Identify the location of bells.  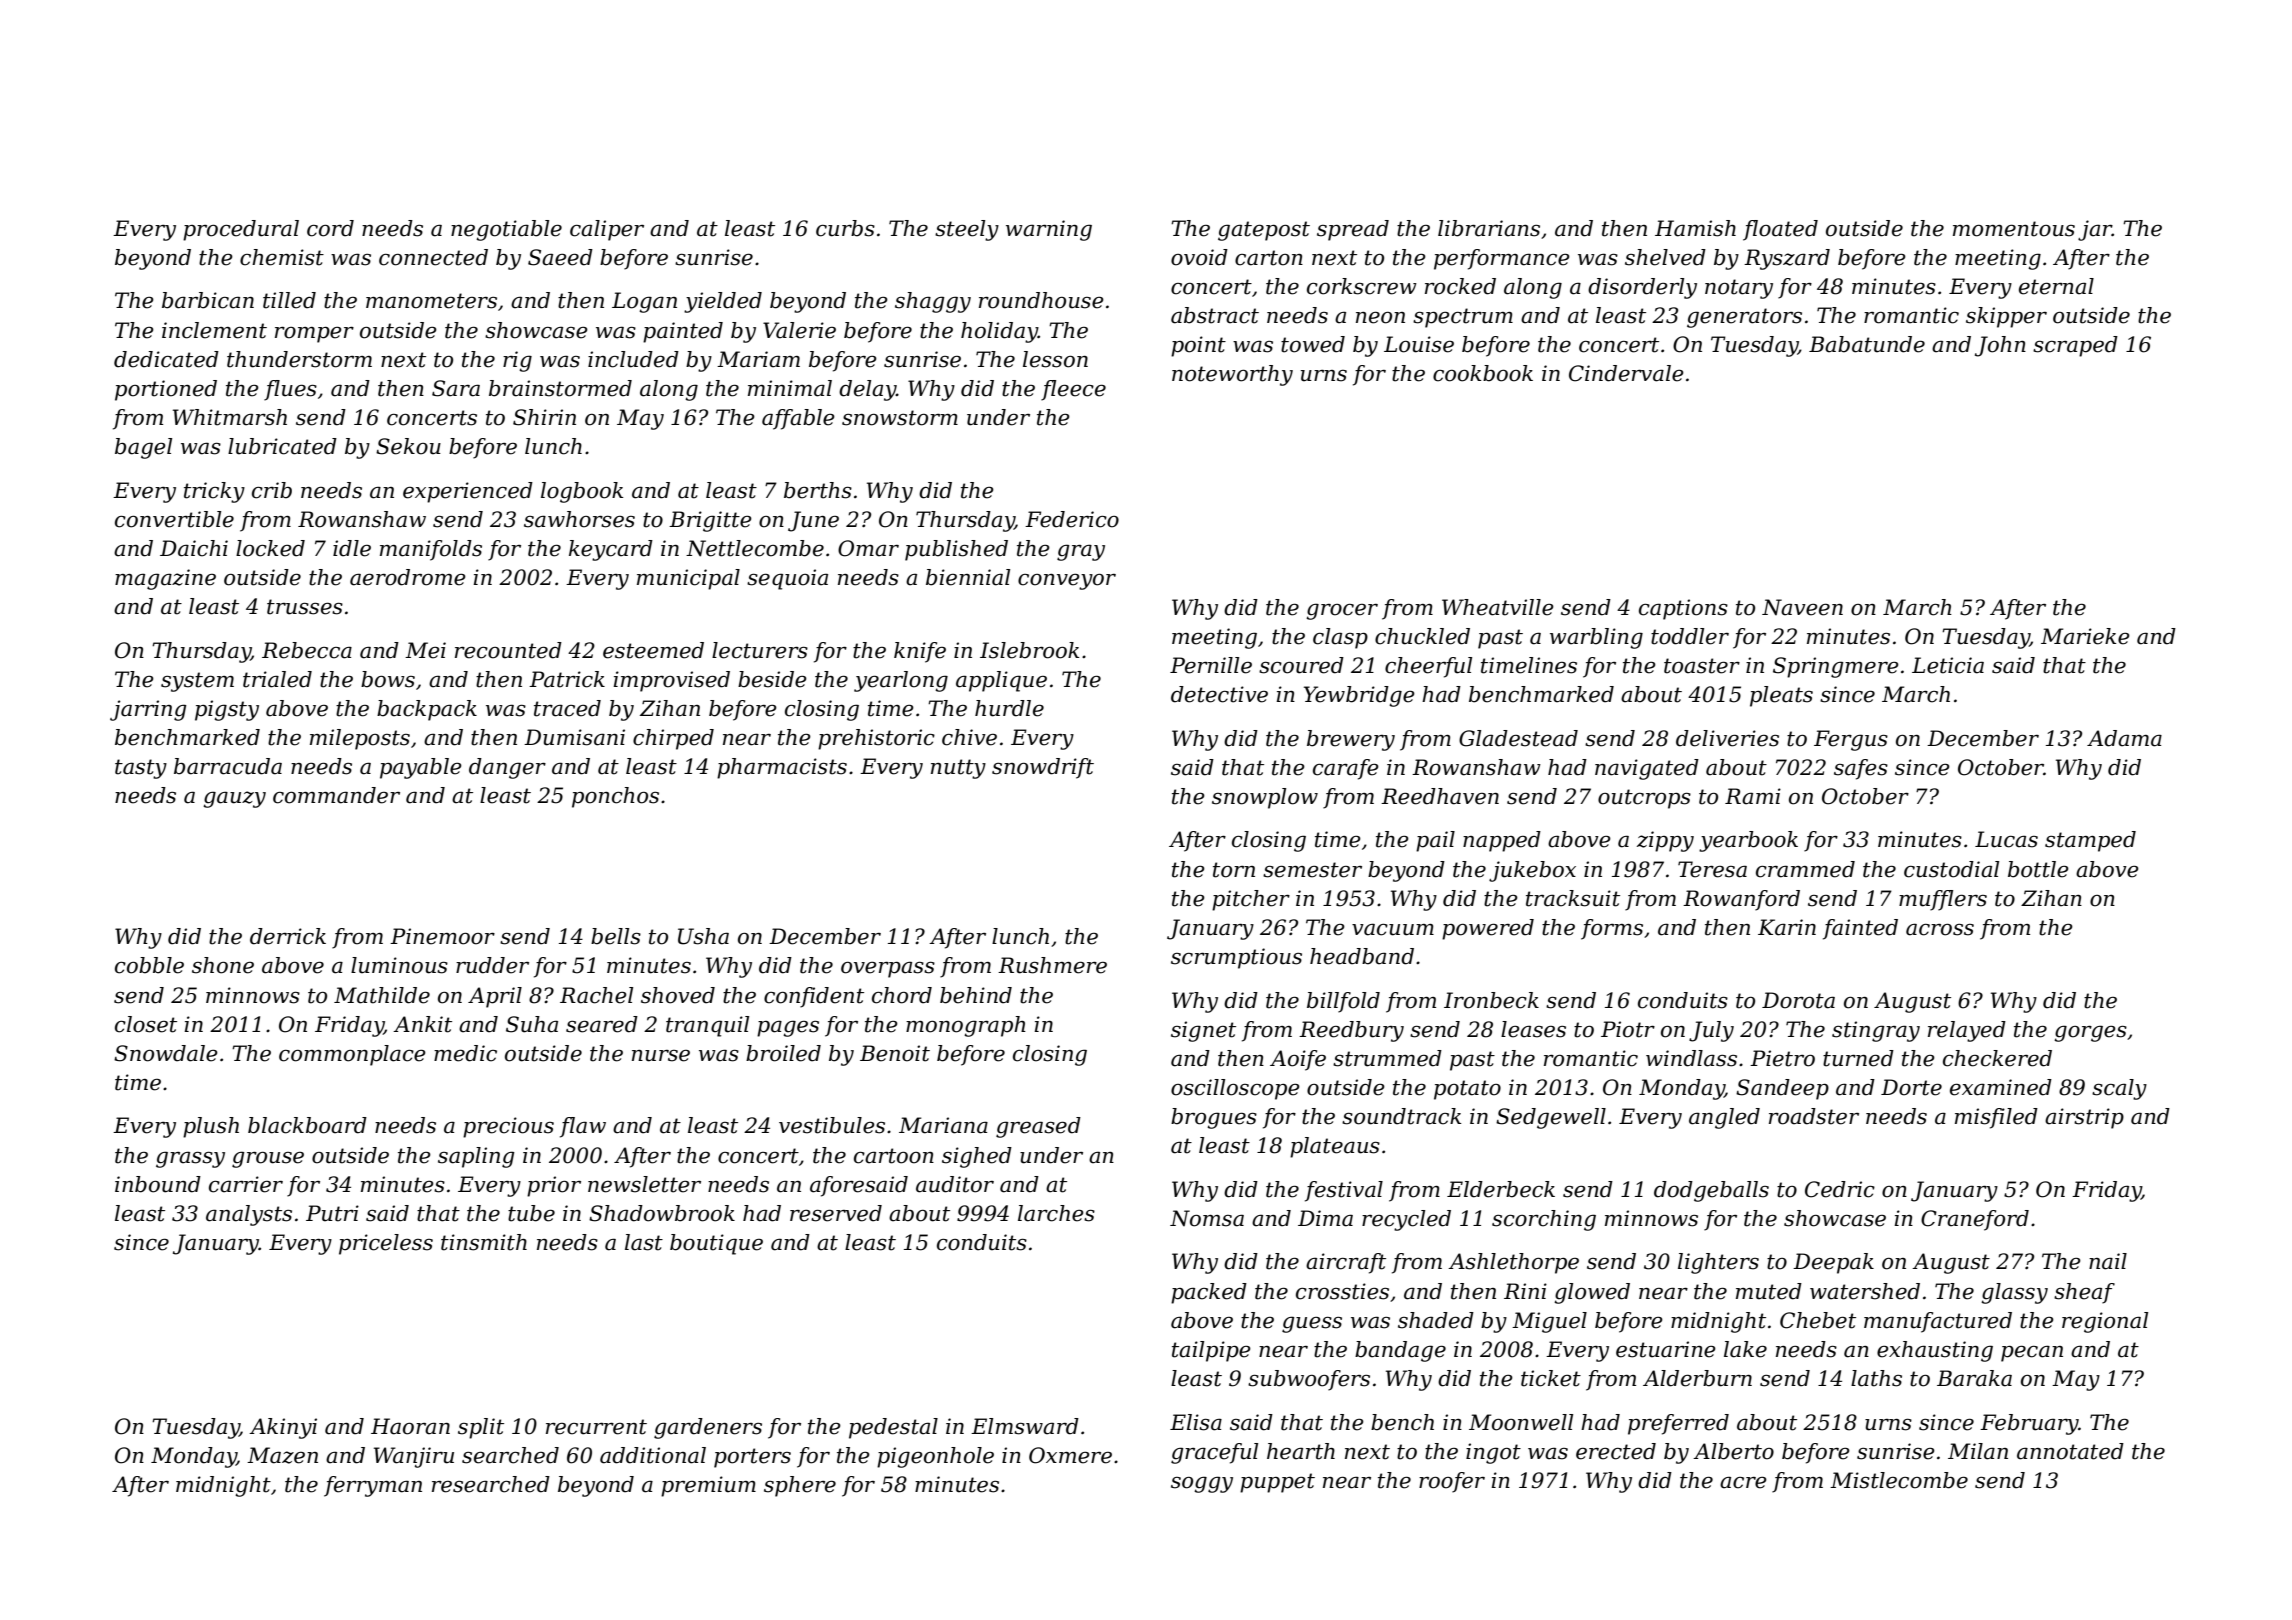
(616, 936).
